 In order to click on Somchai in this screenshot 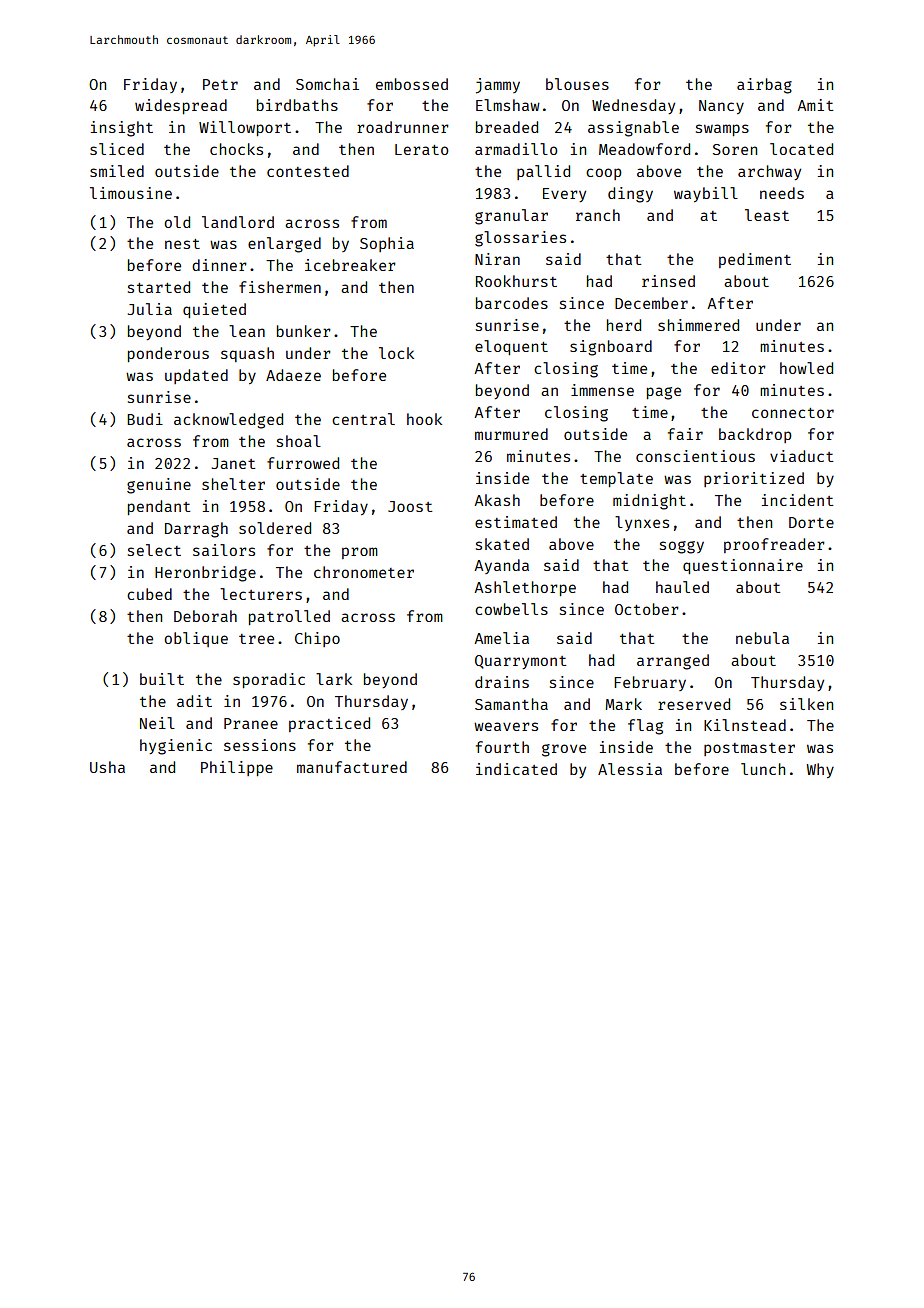, I will do `click(327, 84)`.
